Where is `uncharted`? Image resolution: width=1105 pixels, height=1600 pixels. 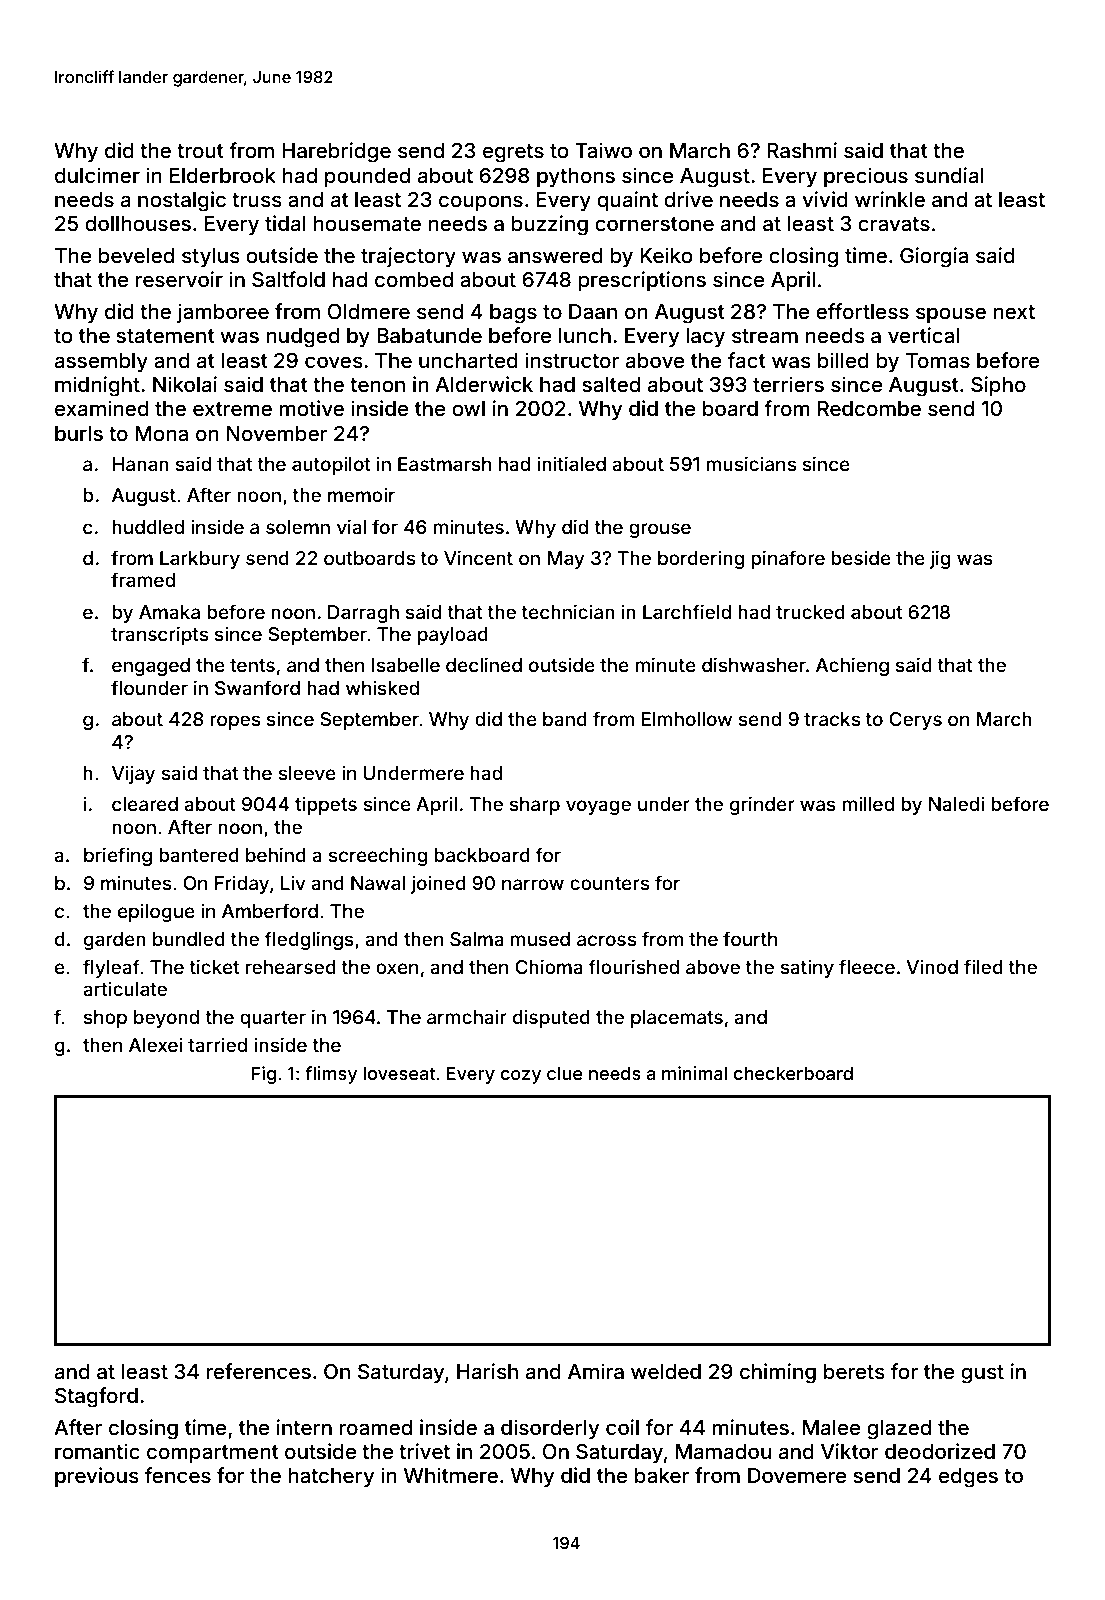
uncharted is located at coordinates (468, 360).
